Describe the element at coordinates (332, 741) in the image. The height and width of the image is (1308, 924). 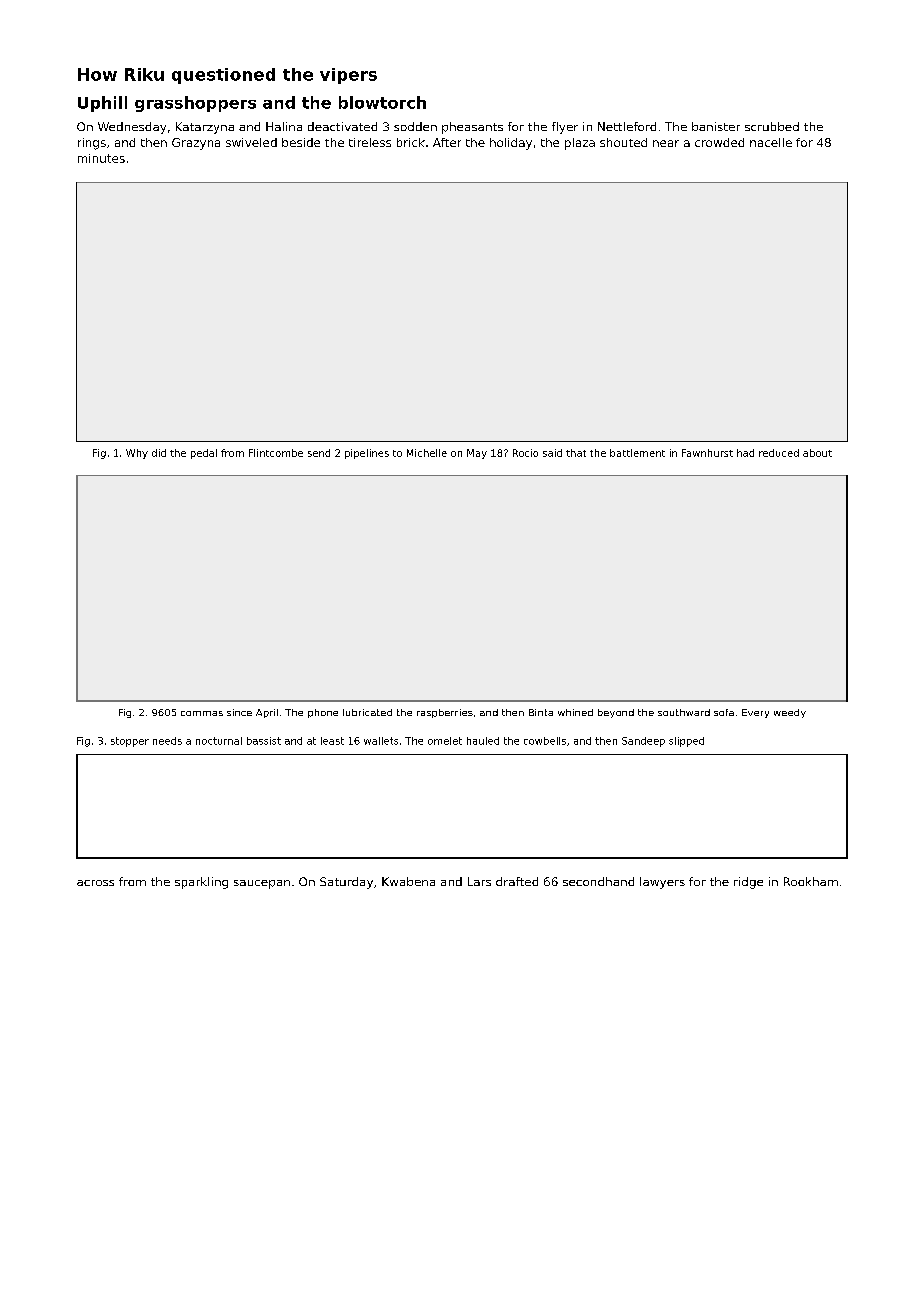
I see `least` at that location.
